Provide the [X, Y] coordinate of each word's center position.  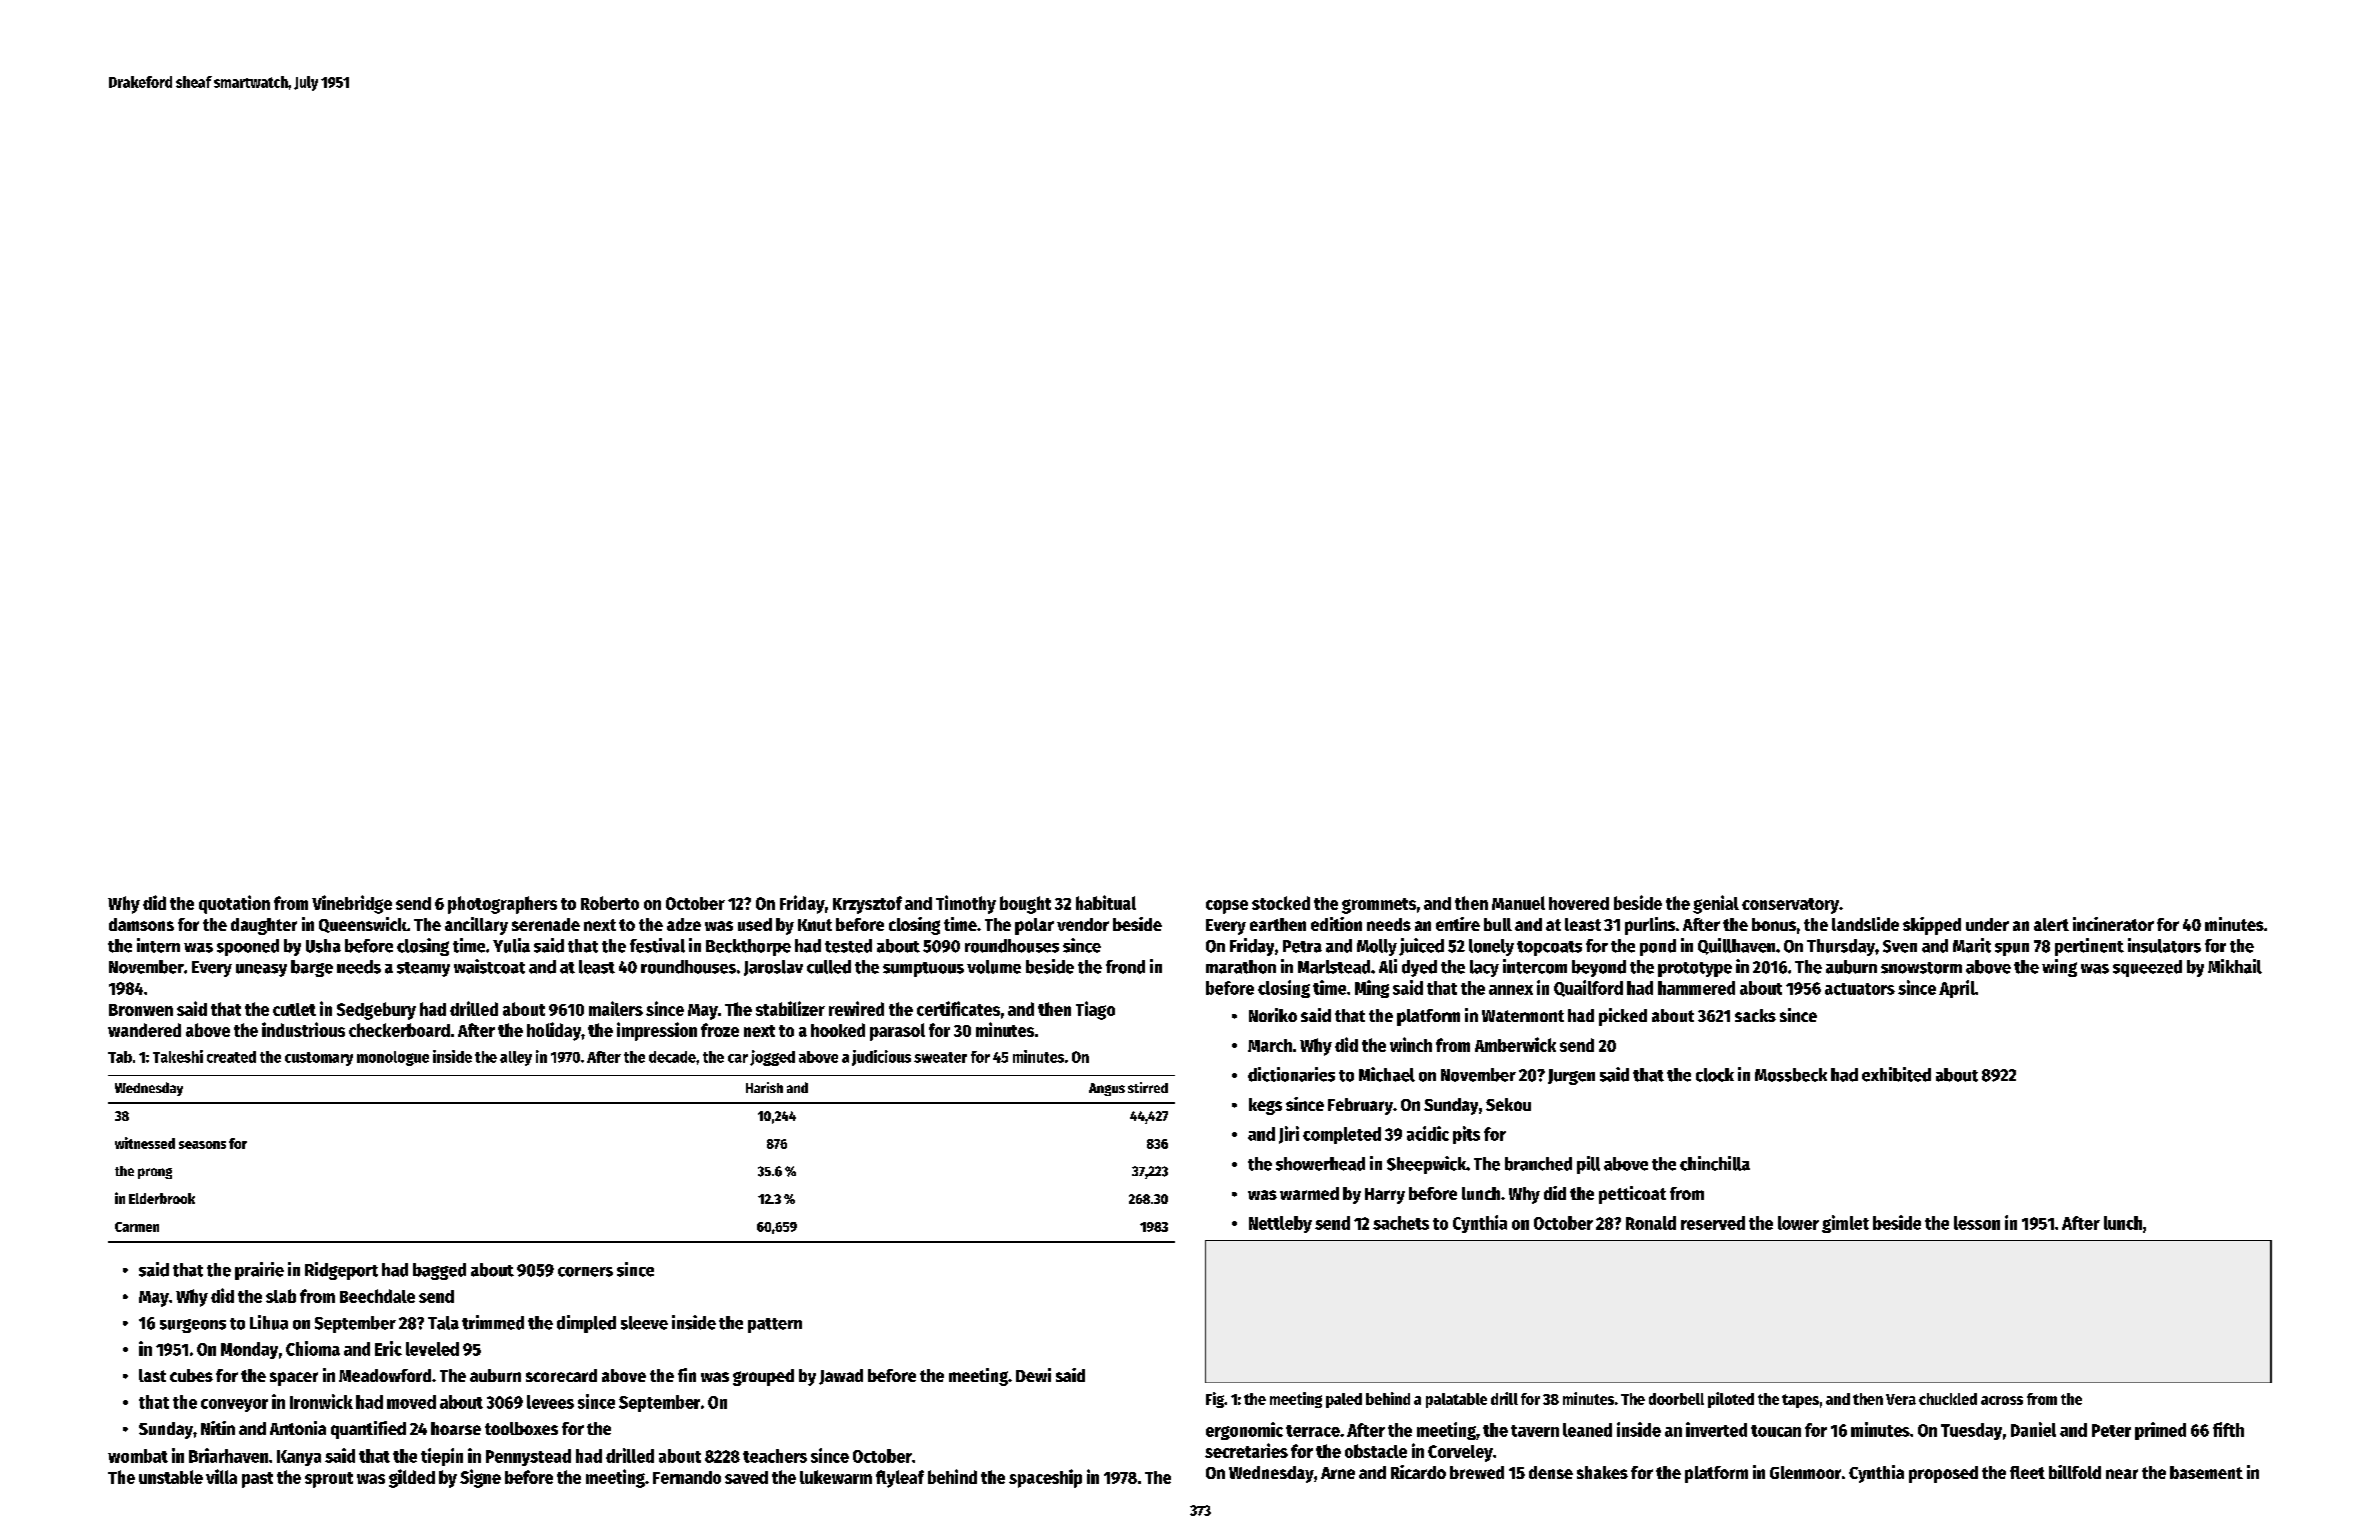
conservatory [1790, 906]
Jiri [1289, 1135]
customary [319, 1059]
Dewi [1033, 1375]
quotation [234, 904]
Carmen [137, 1227]
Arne [1338, 1473]
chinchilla [1715, 1163]
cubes [191, 1375]
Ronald [1651, 1223]
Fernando [687, 1477]
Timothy [966, 904]
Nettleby [1280, 1224]
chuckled [1948, 1399]
